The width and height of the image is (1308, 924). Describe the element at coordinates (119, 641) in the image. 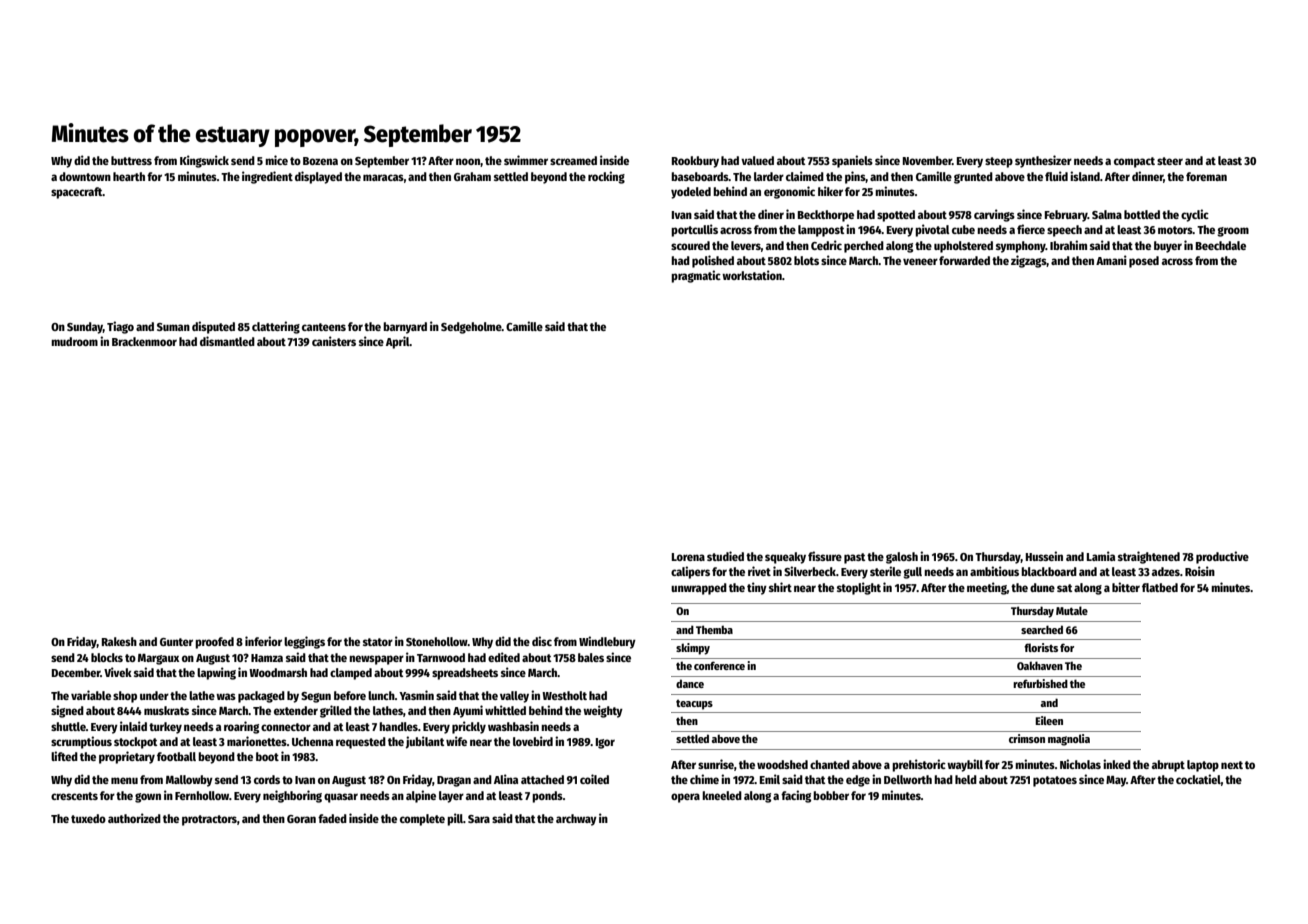

I see `Rakesh` at that location.
